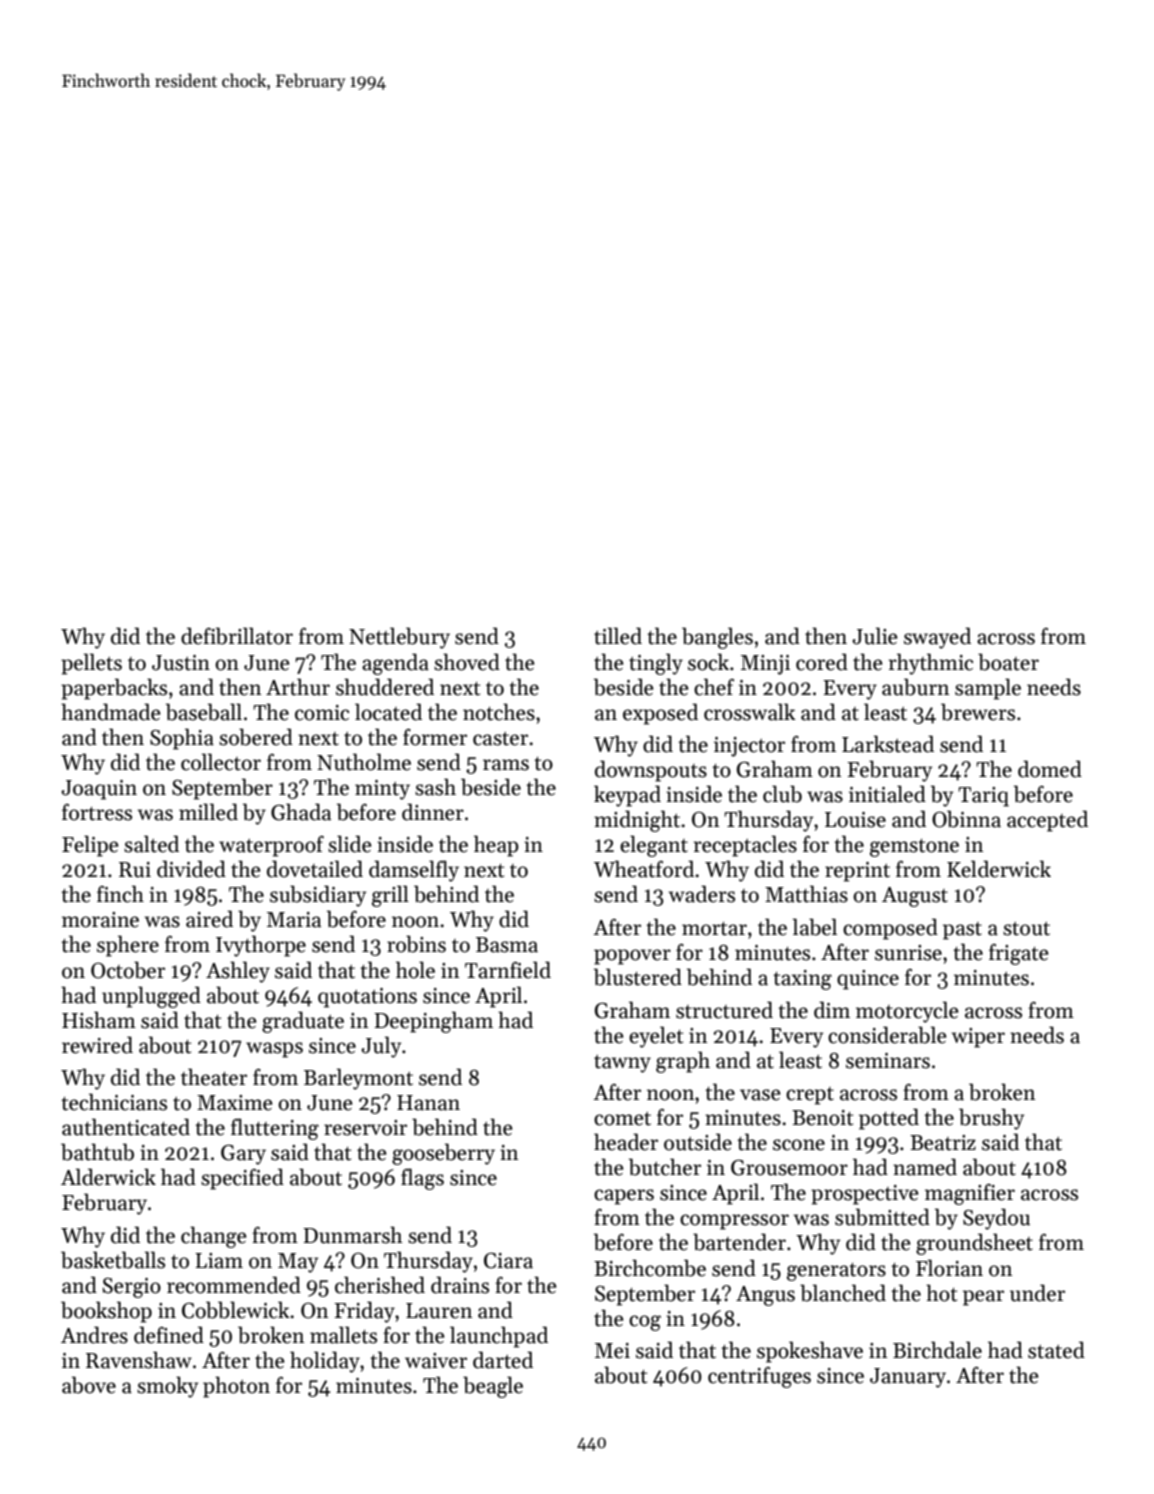 Image resolution: width=1154 pixels, height=1494 pixels. I want to click on photon, so click(236, 1387).
